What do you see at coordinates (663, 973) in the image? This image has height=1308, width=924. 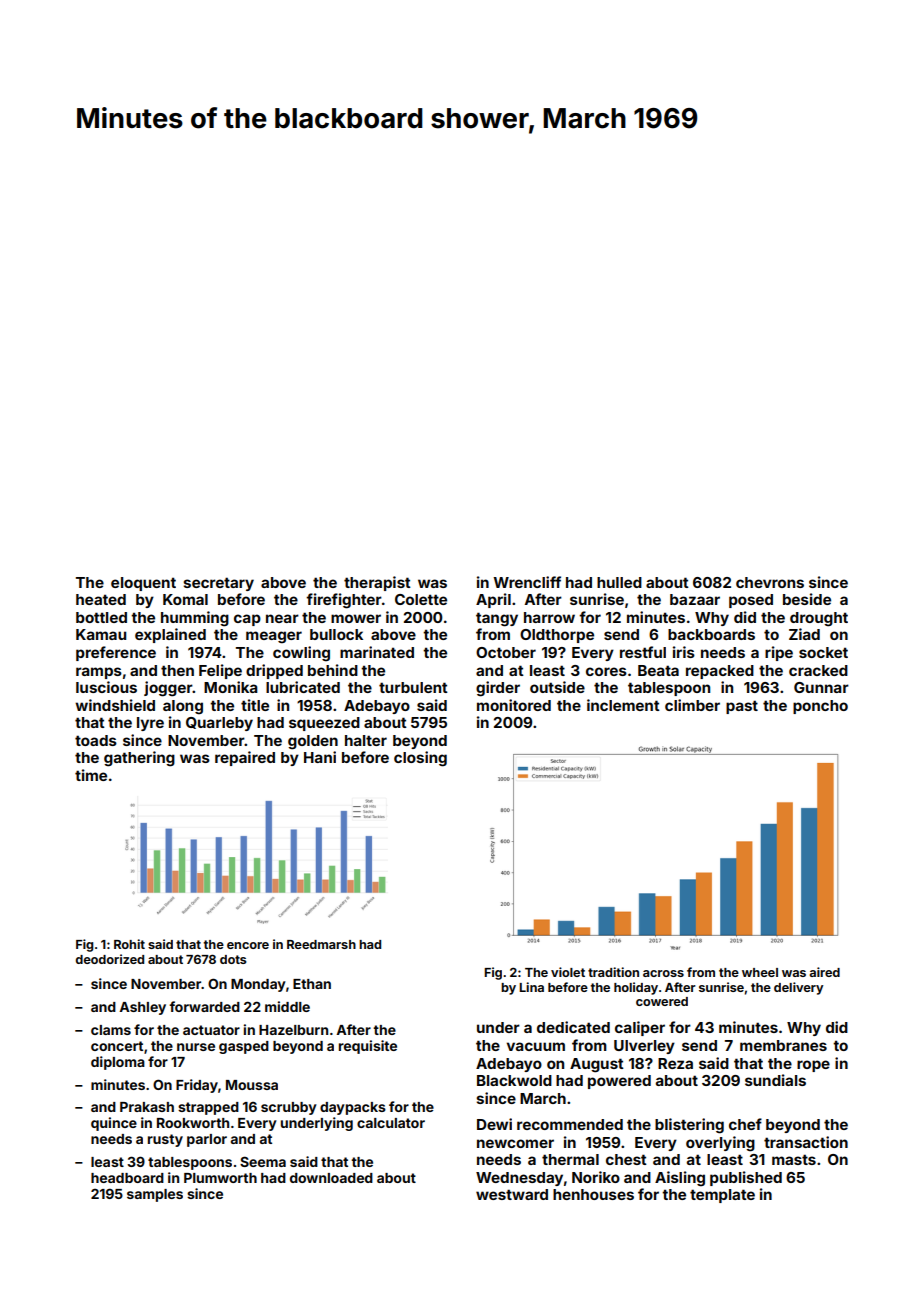 I see `across` at bounding box center [663, 973].
